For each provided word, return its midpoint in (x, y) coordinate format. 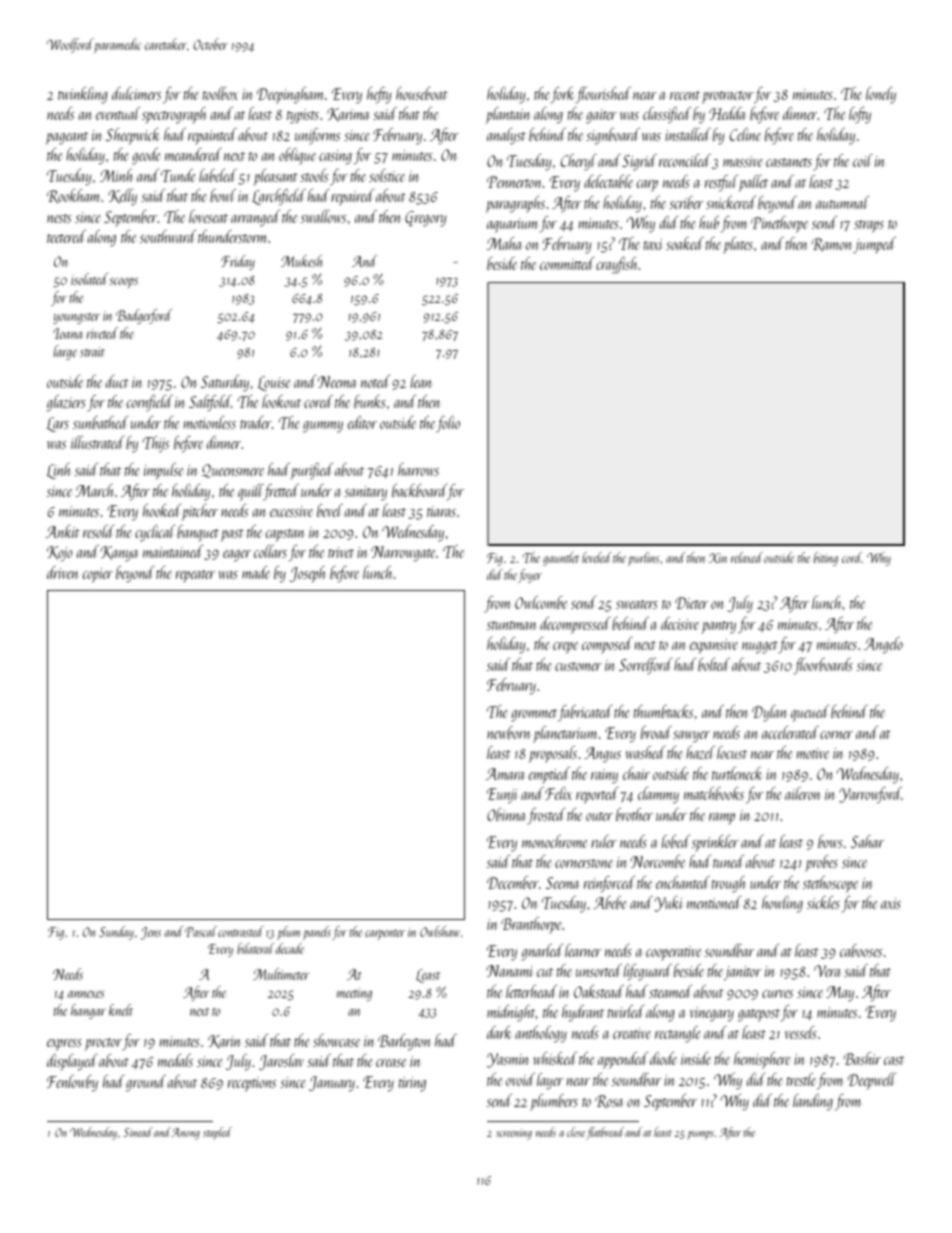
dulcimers (136, 93)
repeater (195, 576)
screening (514, 1134)
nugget (760, 647)
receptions (252, 1084)
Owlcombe (541, 602)
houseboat (422, 93)
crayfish (616, 265)
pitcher (200, 512)
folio (448, 424)
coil (863, 160)
